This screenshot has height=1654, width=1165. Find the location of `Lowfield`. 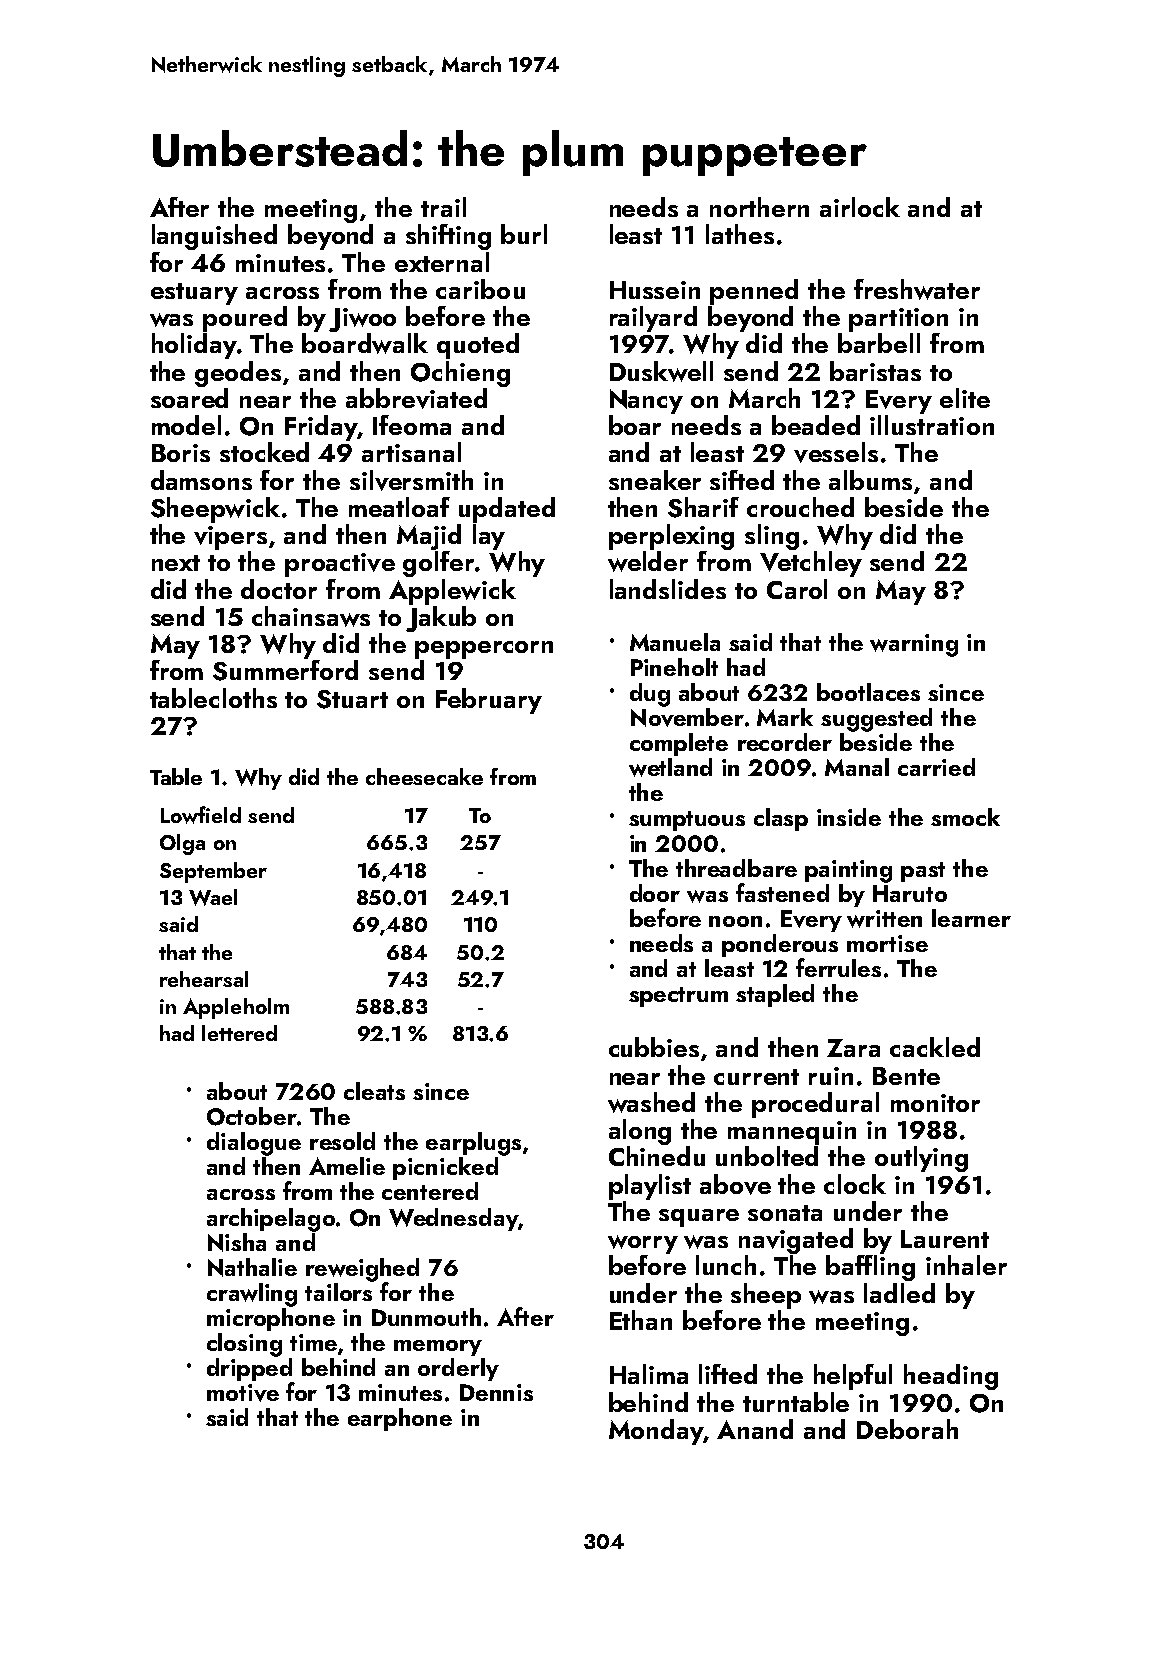

Lowfield is located at coordinates (201, 815).
